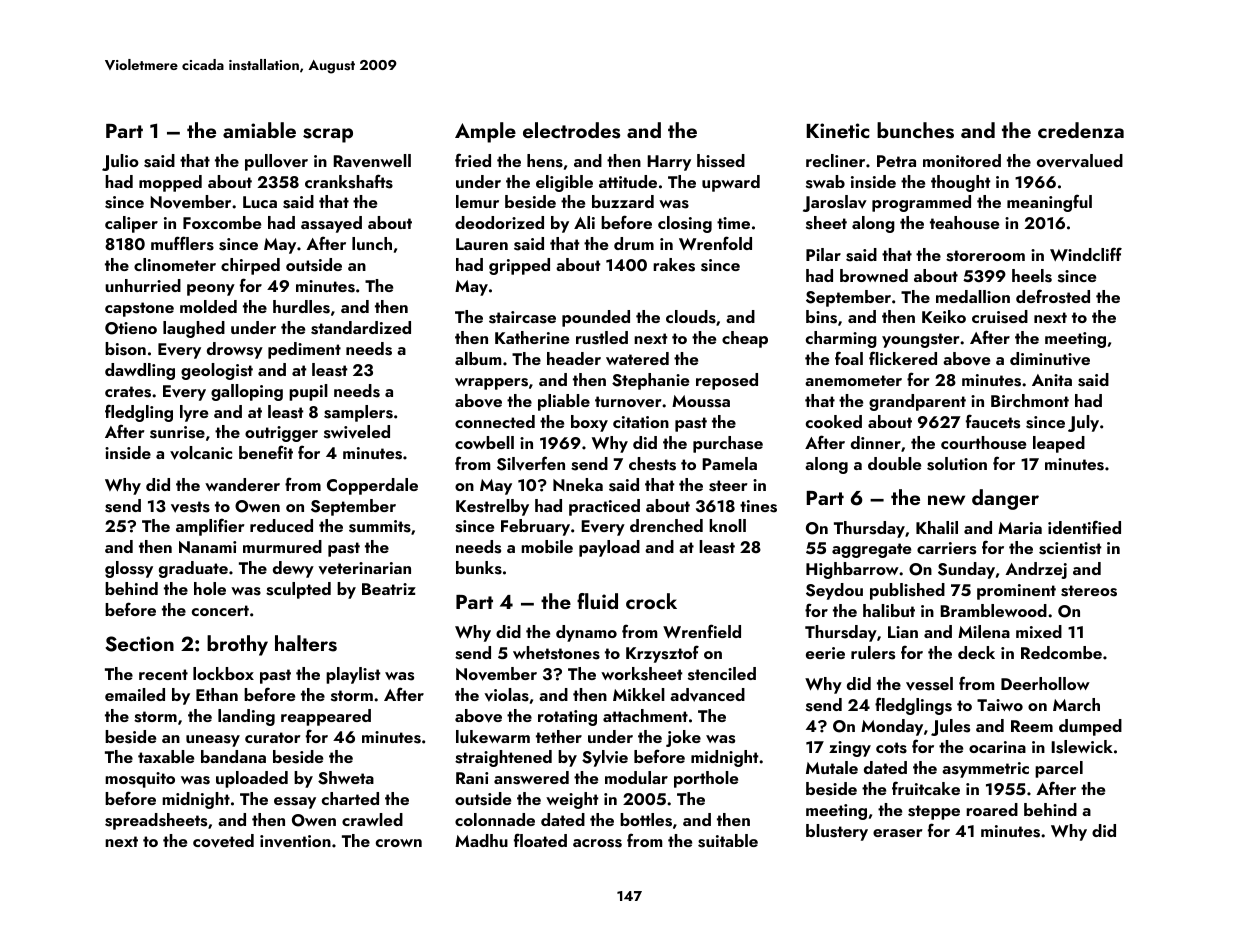 This screenshot has width=1233, height=952. What do you see at coordinates (282, 546) in the screenshot?
I see `murmured` at bounding box center [282, 546].
